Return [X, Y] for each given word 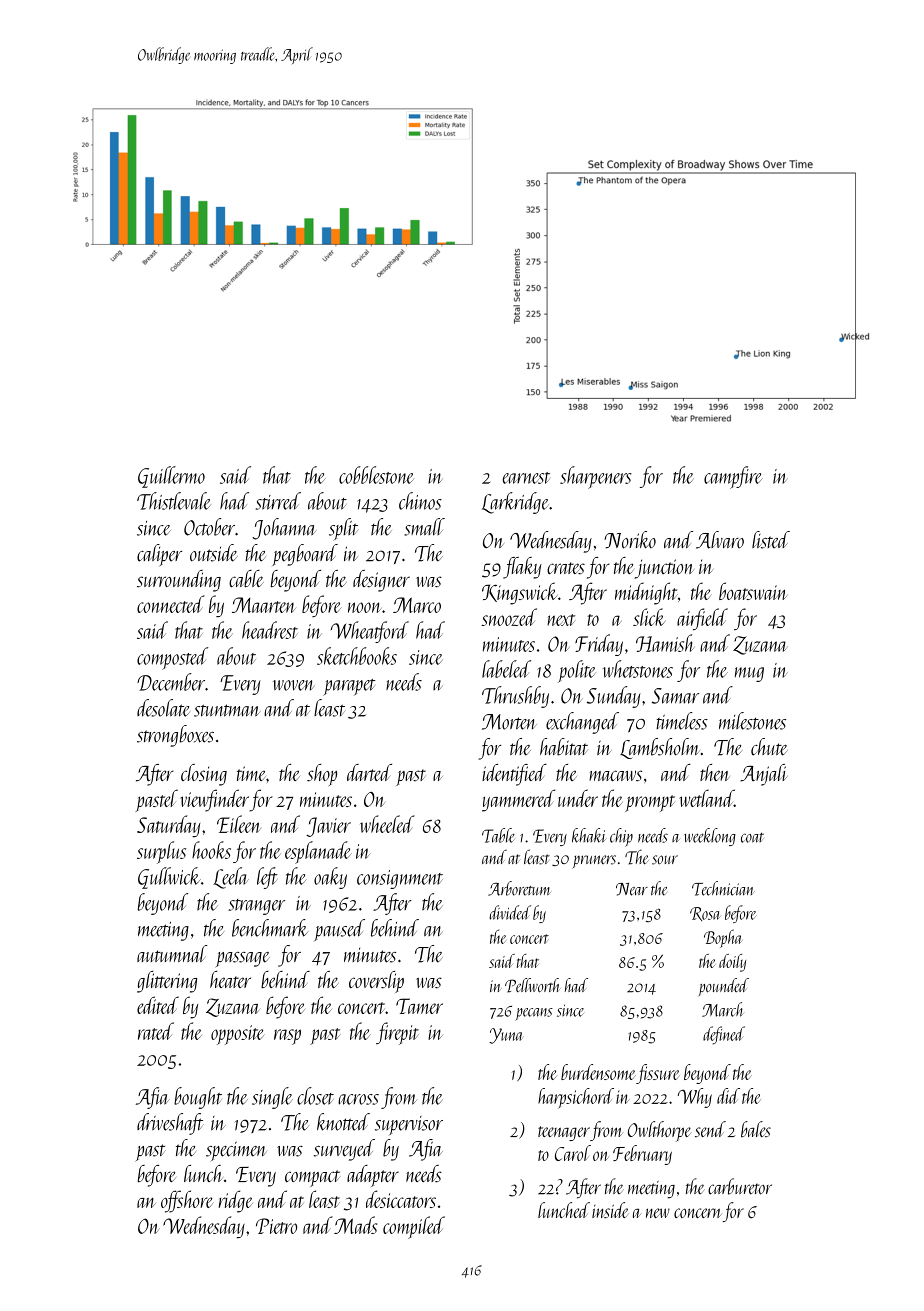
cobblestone [376, 475]
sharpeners [596, 477]
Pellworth [533, 985]
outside [214, 553]
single [272, 1098]
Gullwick [169, 878]
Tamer [419, 1006]
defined [724, 1035]
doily [732, 963]
